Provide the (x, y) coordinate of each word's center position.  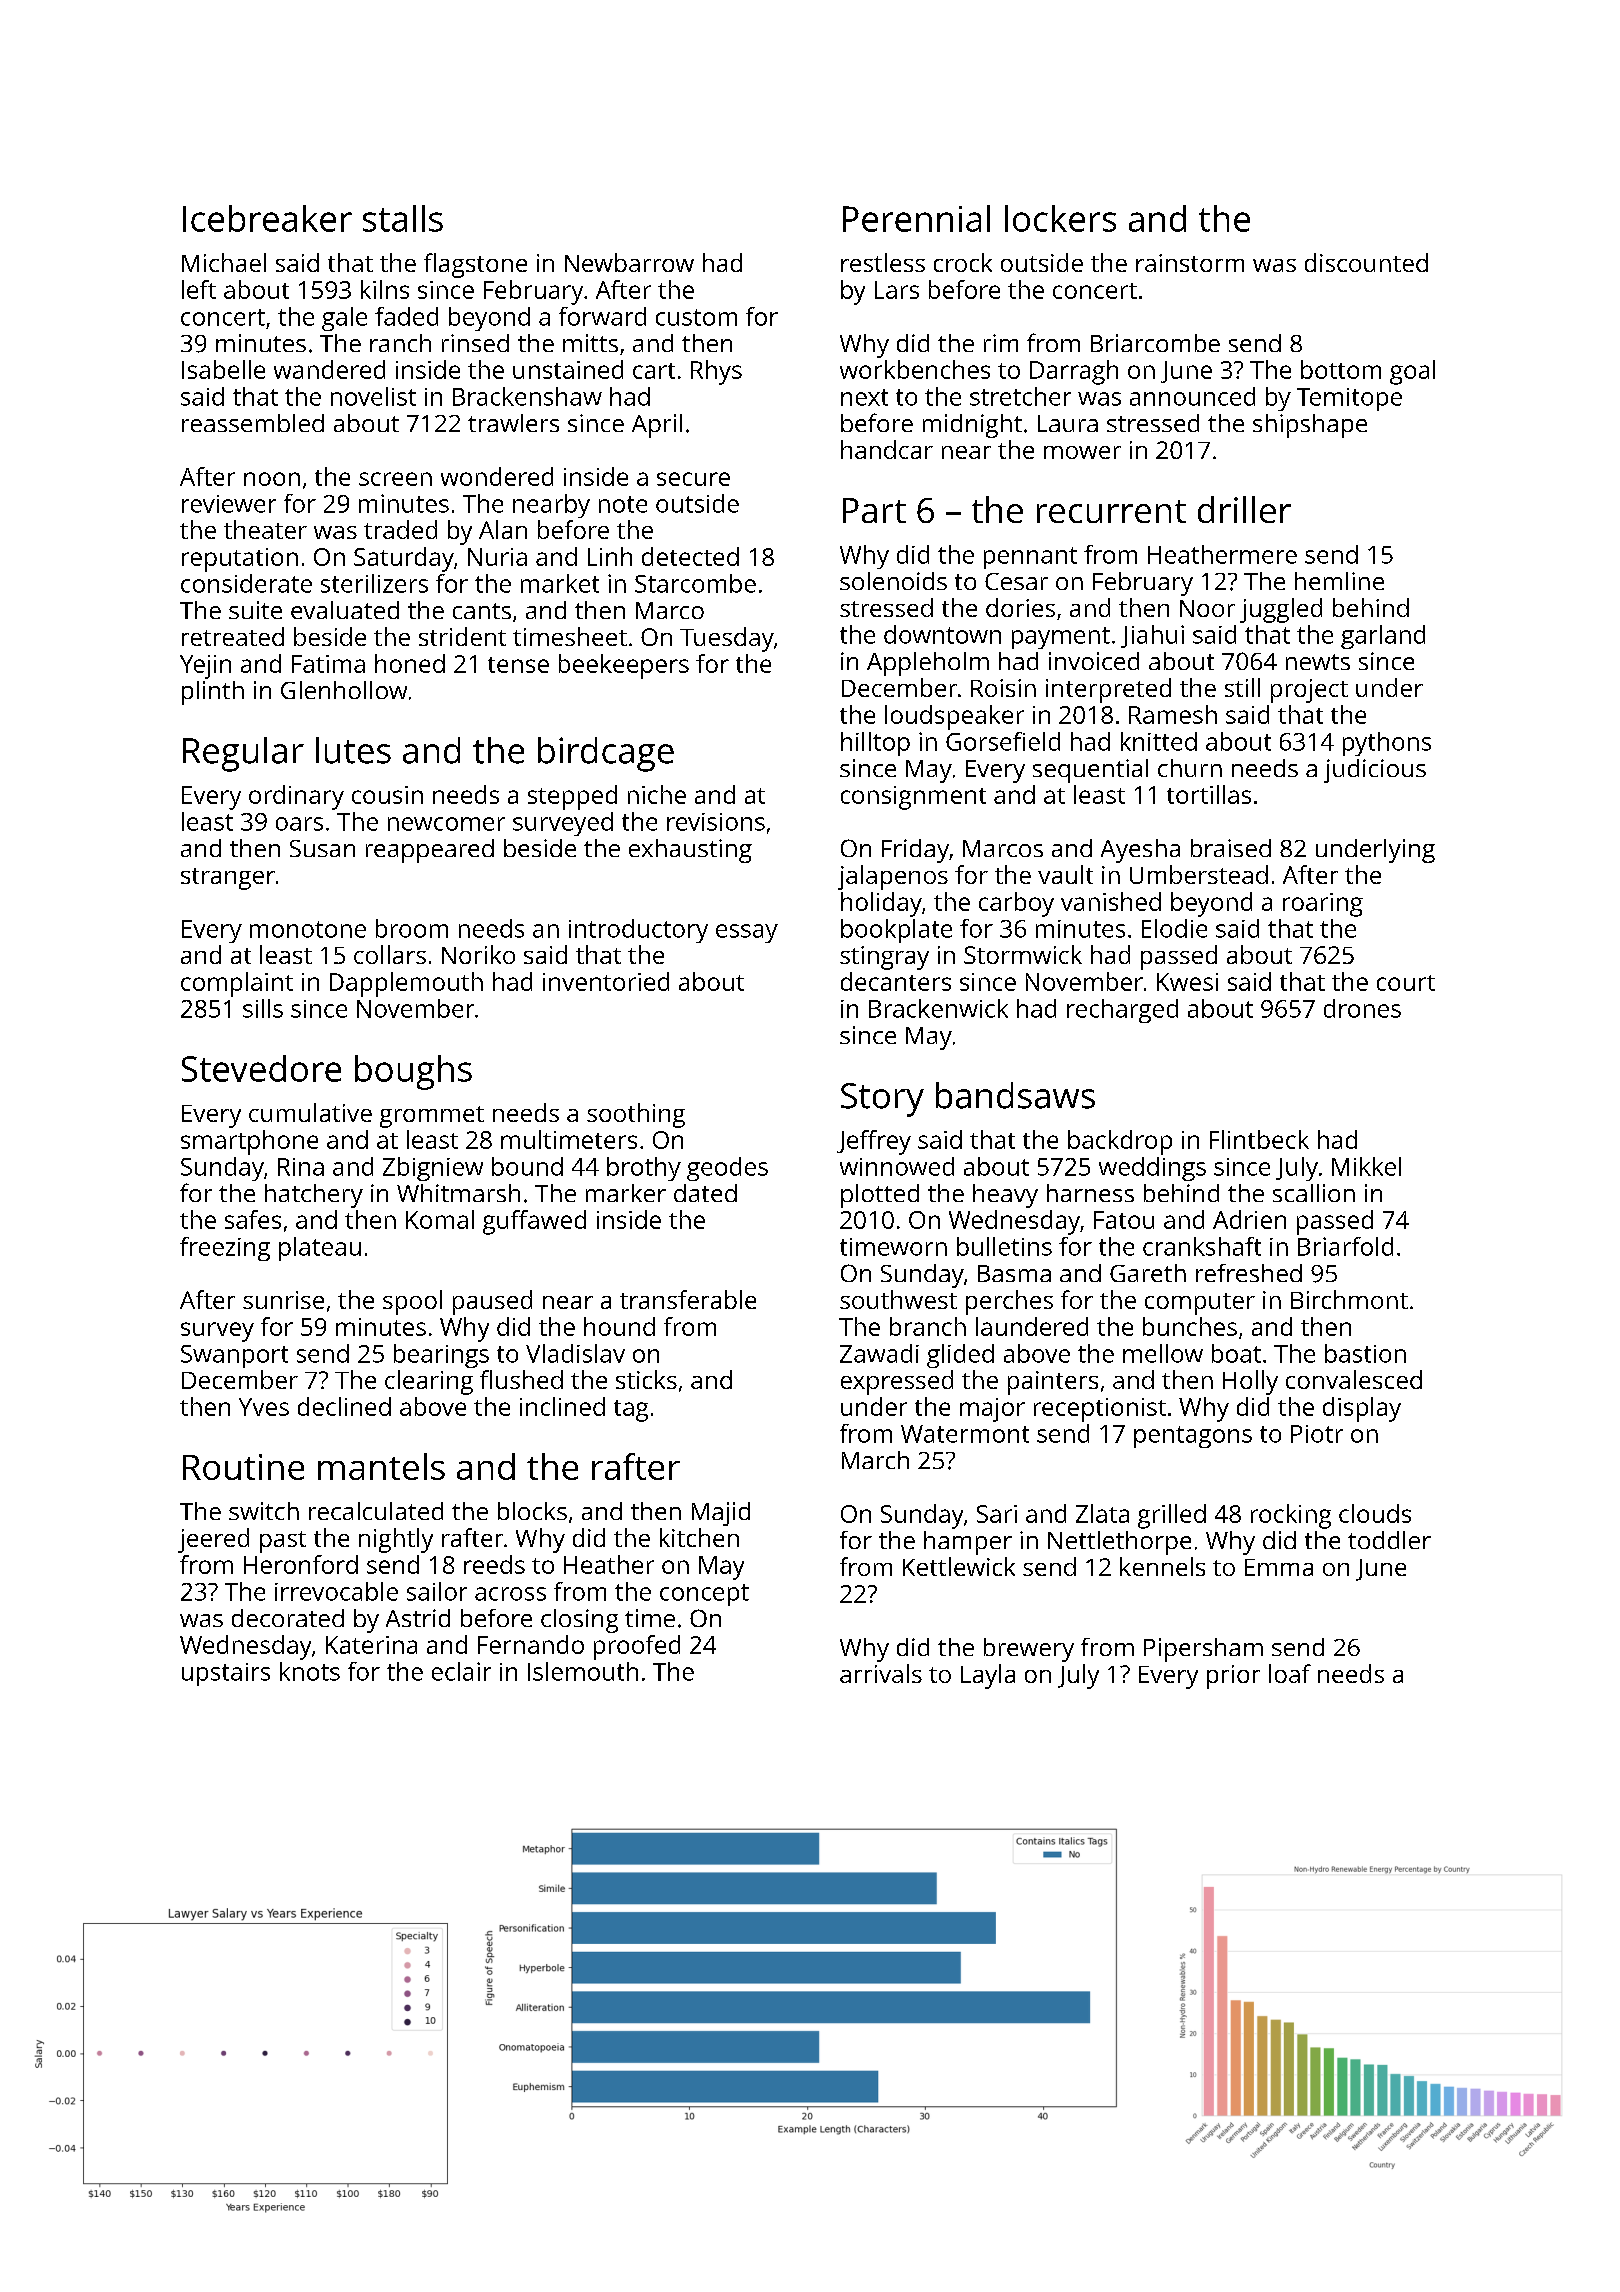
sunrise (283, 1300)
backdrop (1120, 1142)
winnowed (897, 1166)
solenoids (893, 581)
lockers (1060, 218)
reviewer (229, 504)
